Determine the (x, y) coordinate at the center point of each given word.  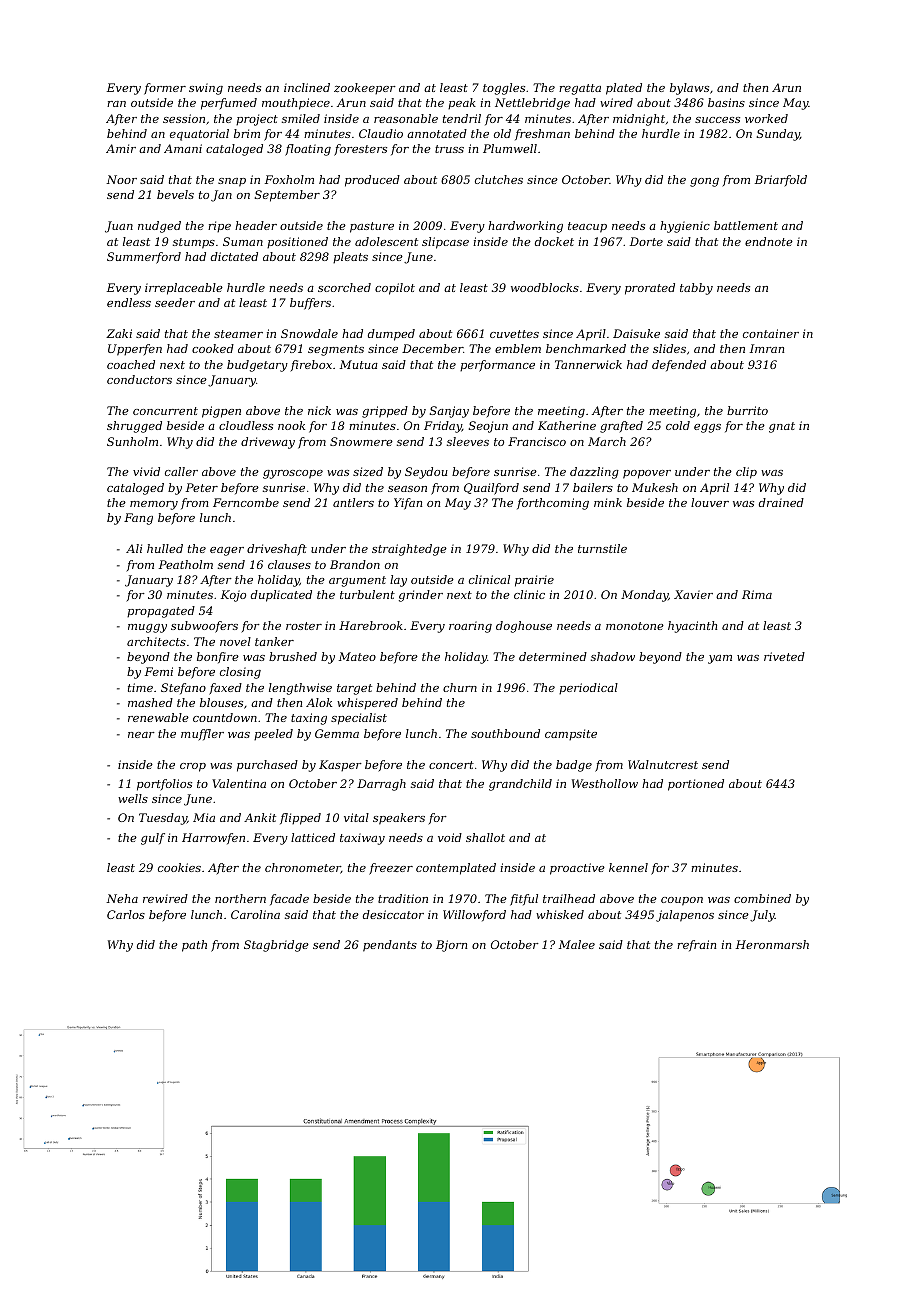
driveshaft (277, 550)
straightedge (409, 550)
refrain (696, 945)
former (165, 89)
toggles (504, 89)
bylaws (689, 89)
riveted (784, 656)
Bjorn (451, 946)
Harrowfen (213, 838)
